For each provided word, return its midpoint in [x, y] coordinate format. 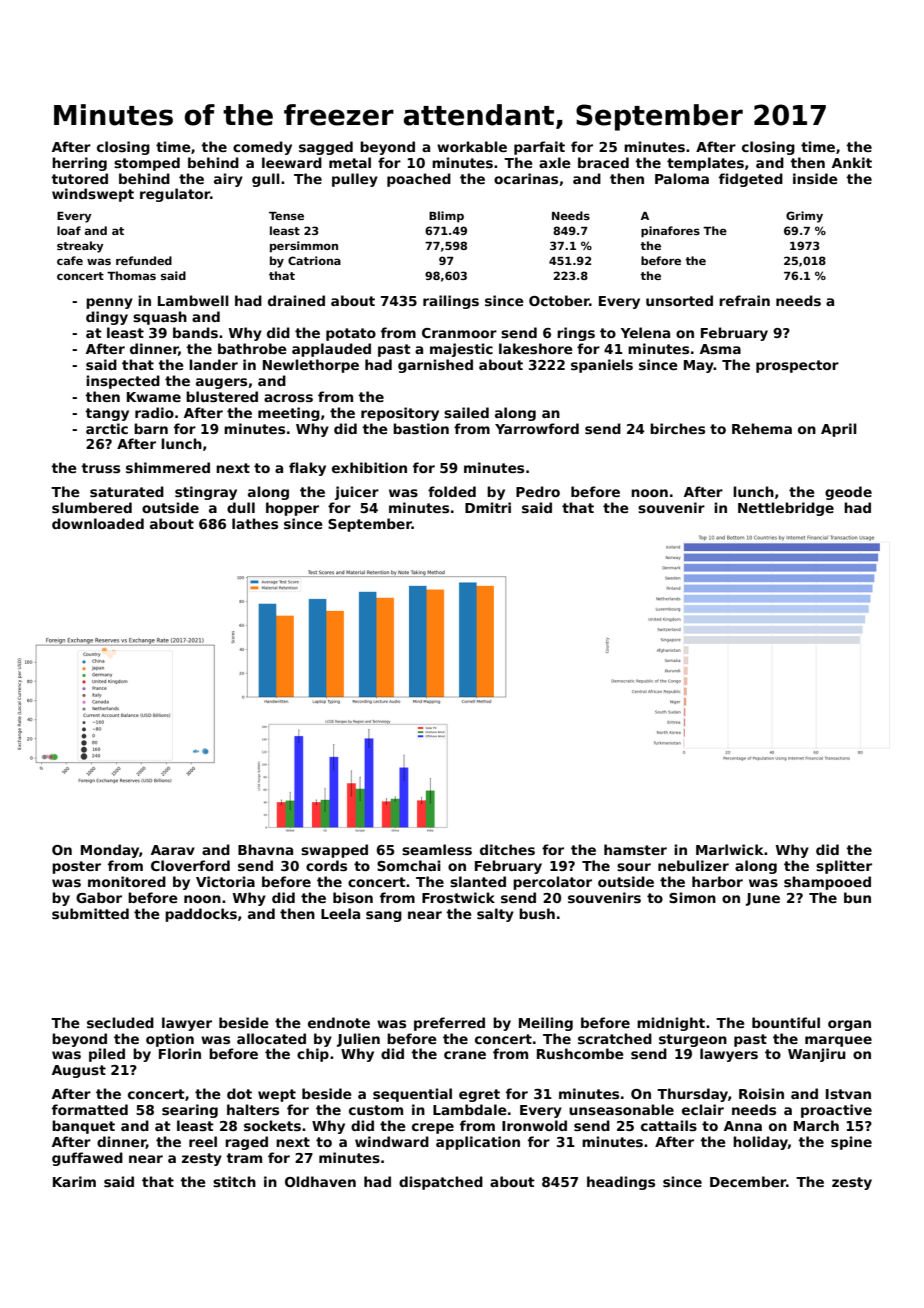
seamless [437, 849]
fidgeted [751, 180]
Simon [692, 897]
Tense [286, 216]
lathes [255, 523]
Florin [180, 1053]
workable [472, 146]
